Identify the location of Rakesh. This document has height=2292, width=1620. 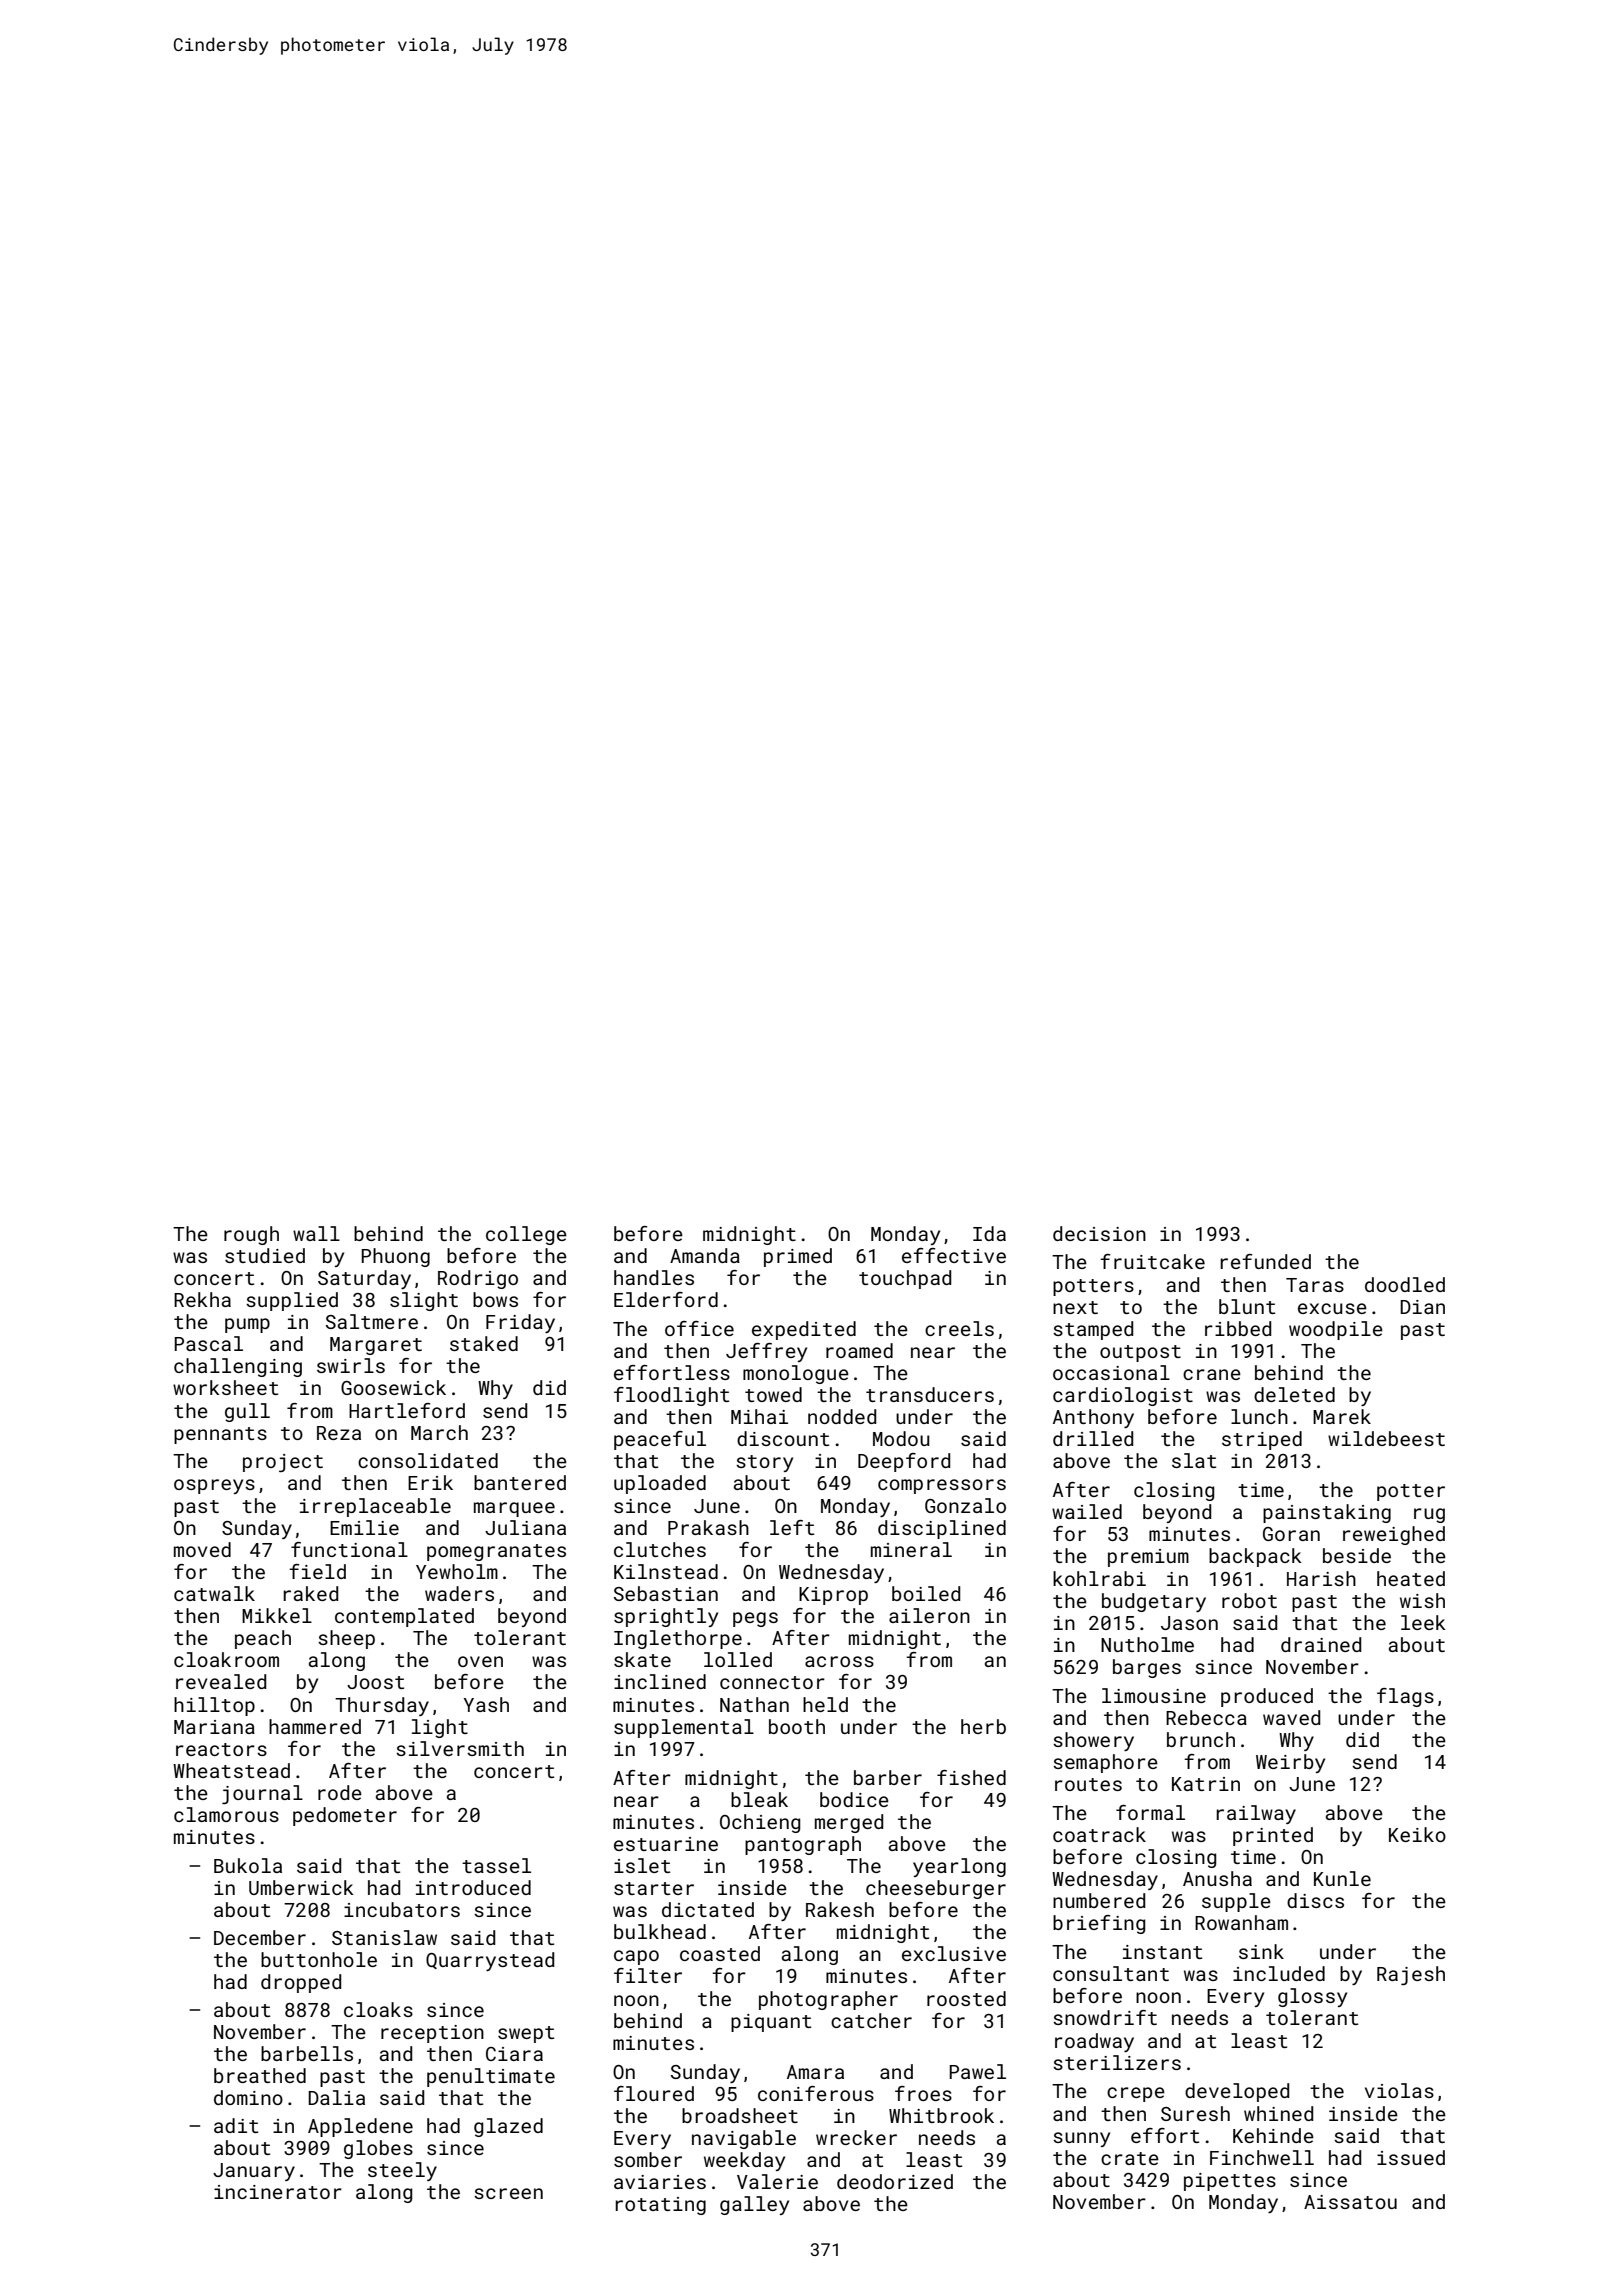
(840, 1909).
